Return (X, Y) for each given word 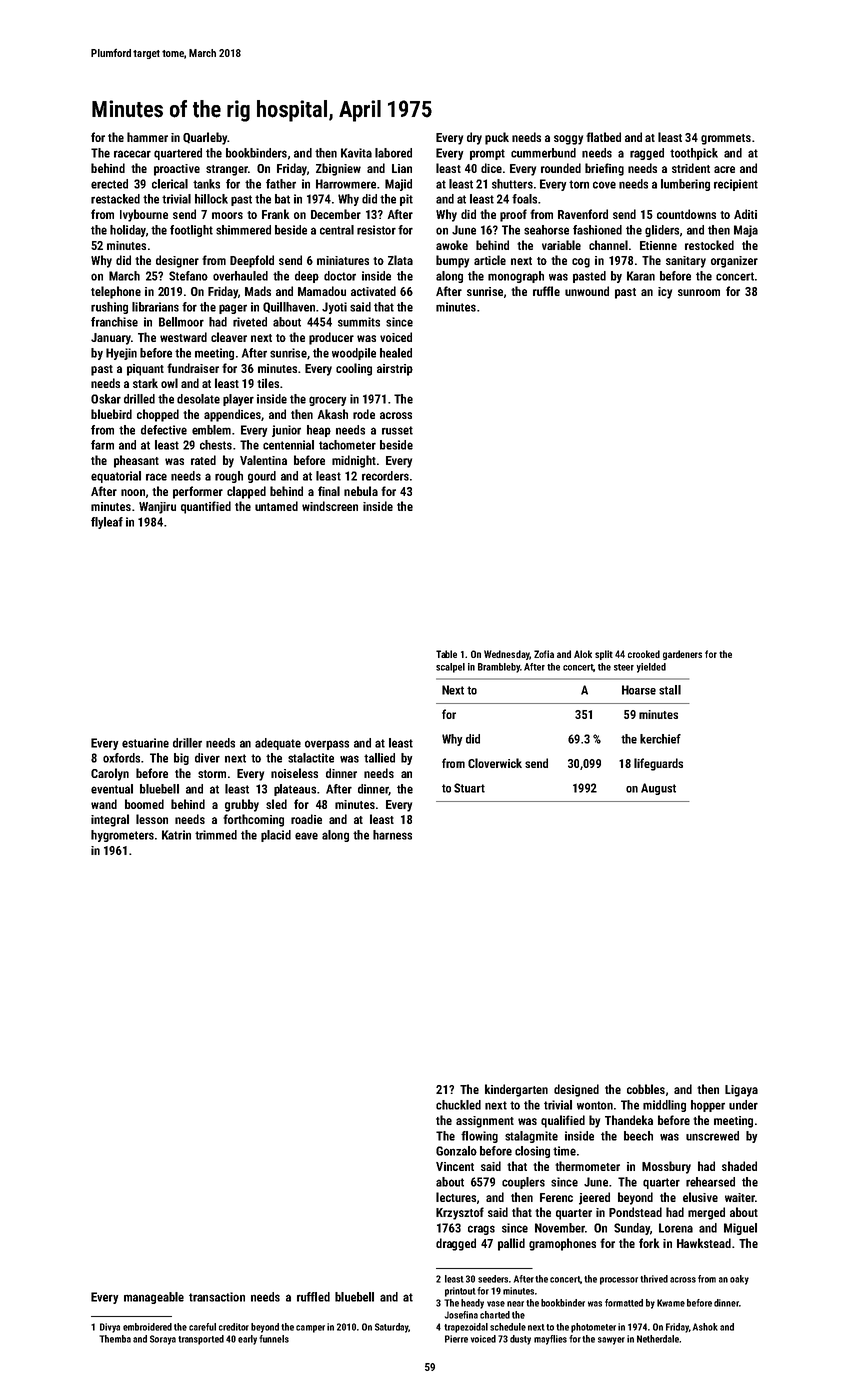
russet (397, 430)
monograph (516, 277)
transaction (217, 1297)
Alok (583, 654)
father (281, 184)
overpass (327, 745)
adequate (278, 744)
